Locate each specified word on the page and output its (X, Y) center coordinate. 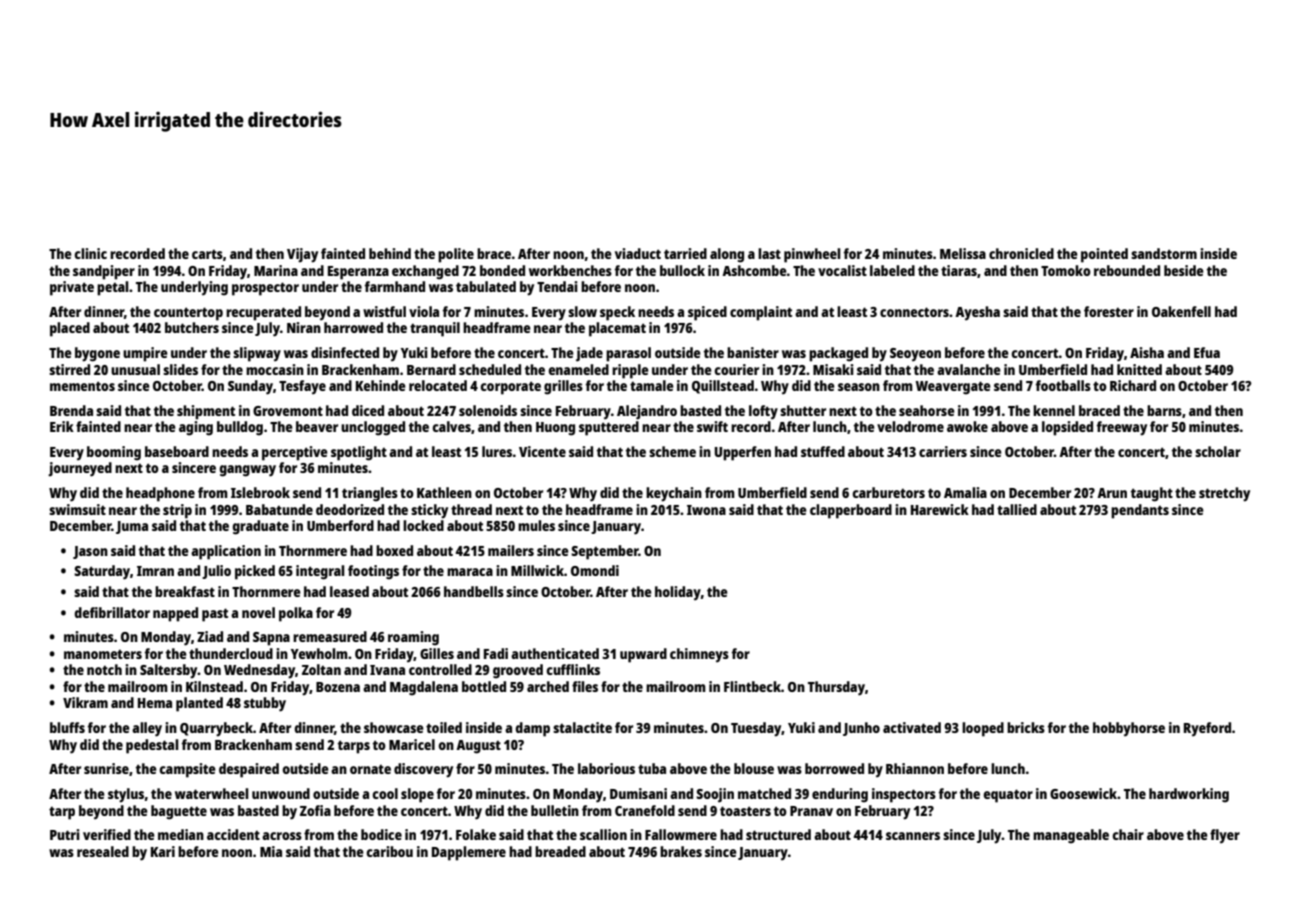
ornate (370, 769)
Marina (276, 270)
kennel (1054, 410)
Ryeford (1207, 729)
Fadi (496, 653)
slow (582, 311)
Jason (90, 552)
